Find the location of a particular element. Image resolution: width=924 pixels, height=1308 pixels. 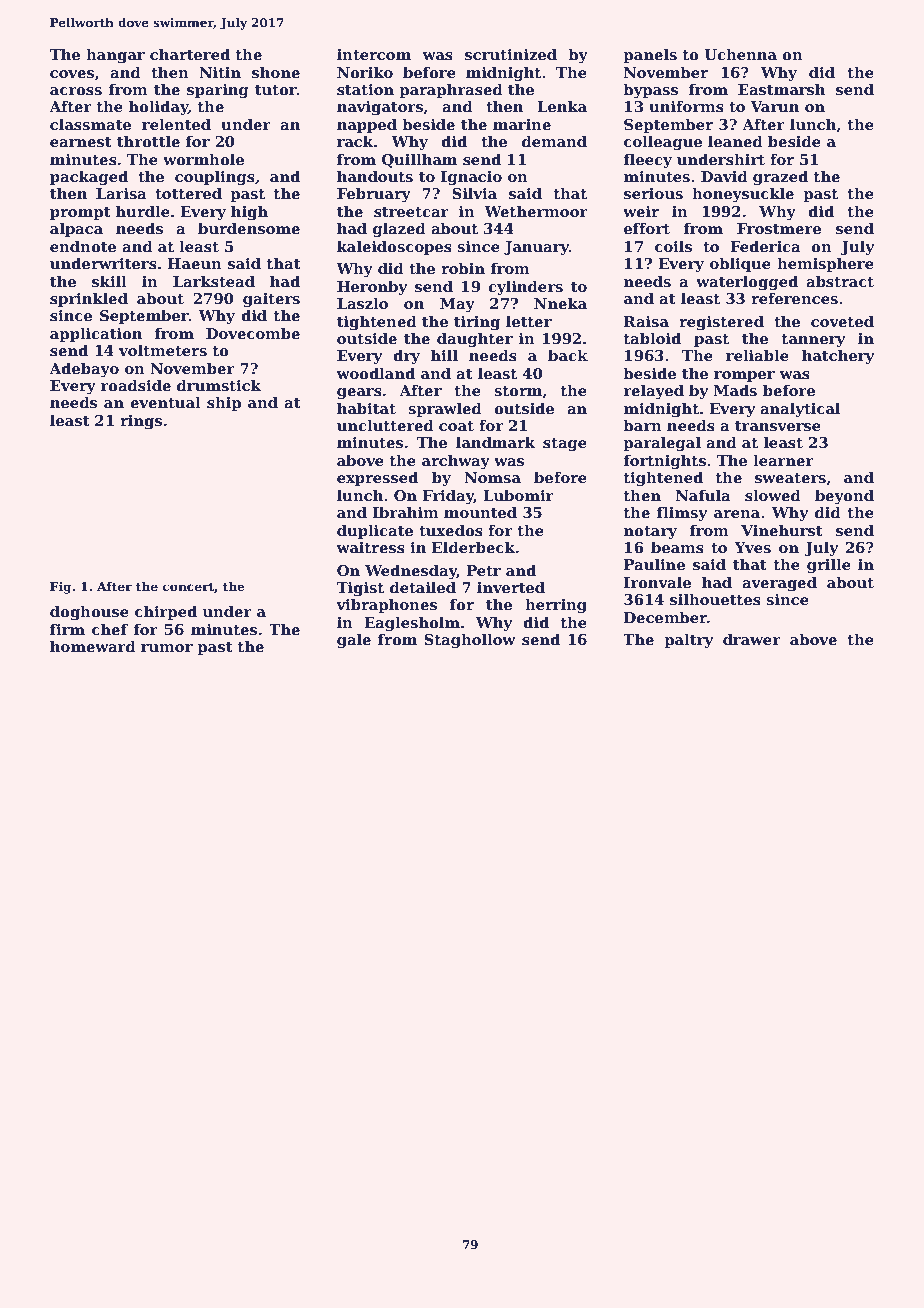

holiday is located at coordinates (158, 107).
